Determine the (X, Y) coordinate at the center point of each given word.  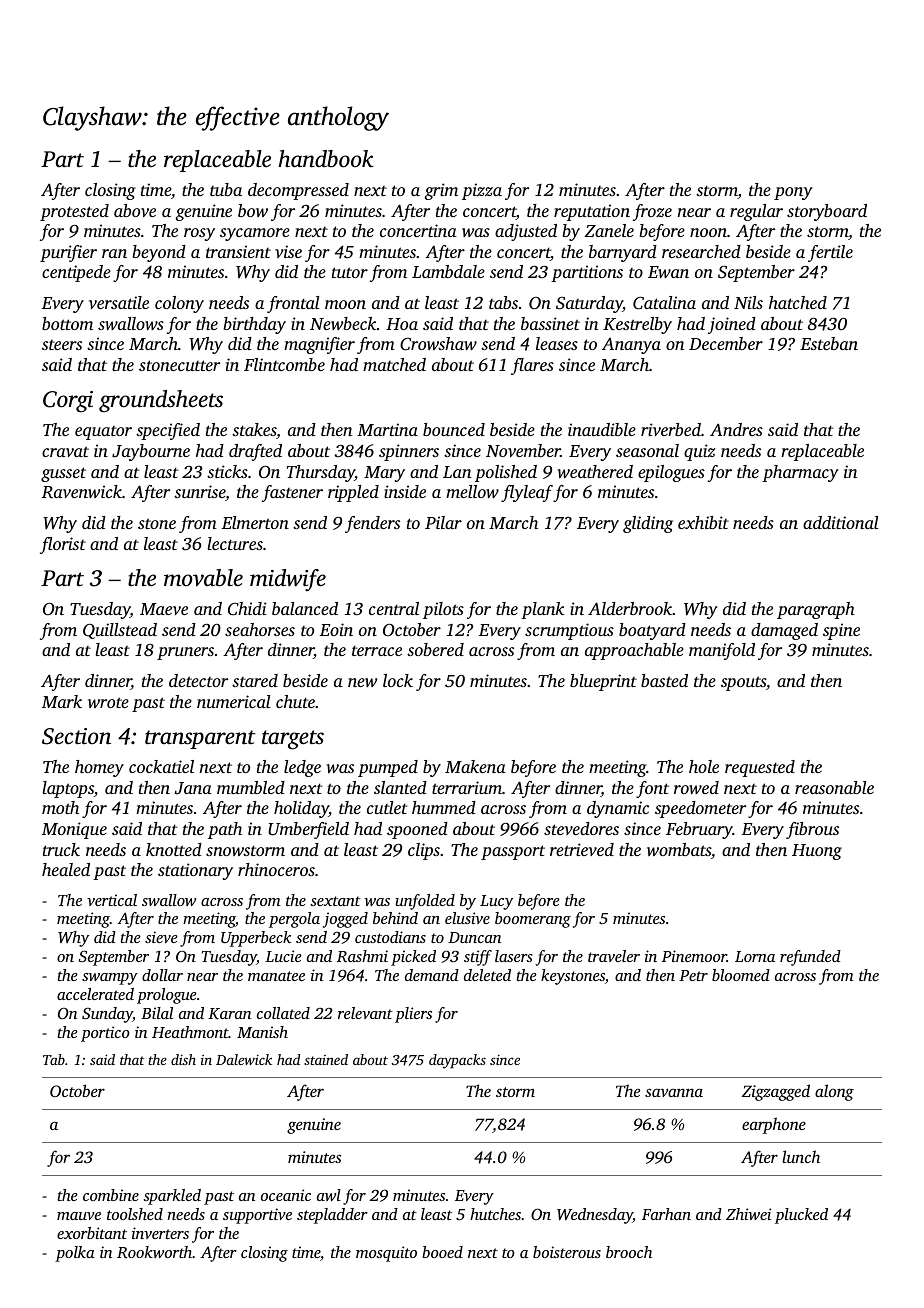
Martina (387, 429)
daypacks (457, 1061)
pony (793, 193)
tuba (226, 189)
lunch (801, 1156)
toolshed (135, 1214)
